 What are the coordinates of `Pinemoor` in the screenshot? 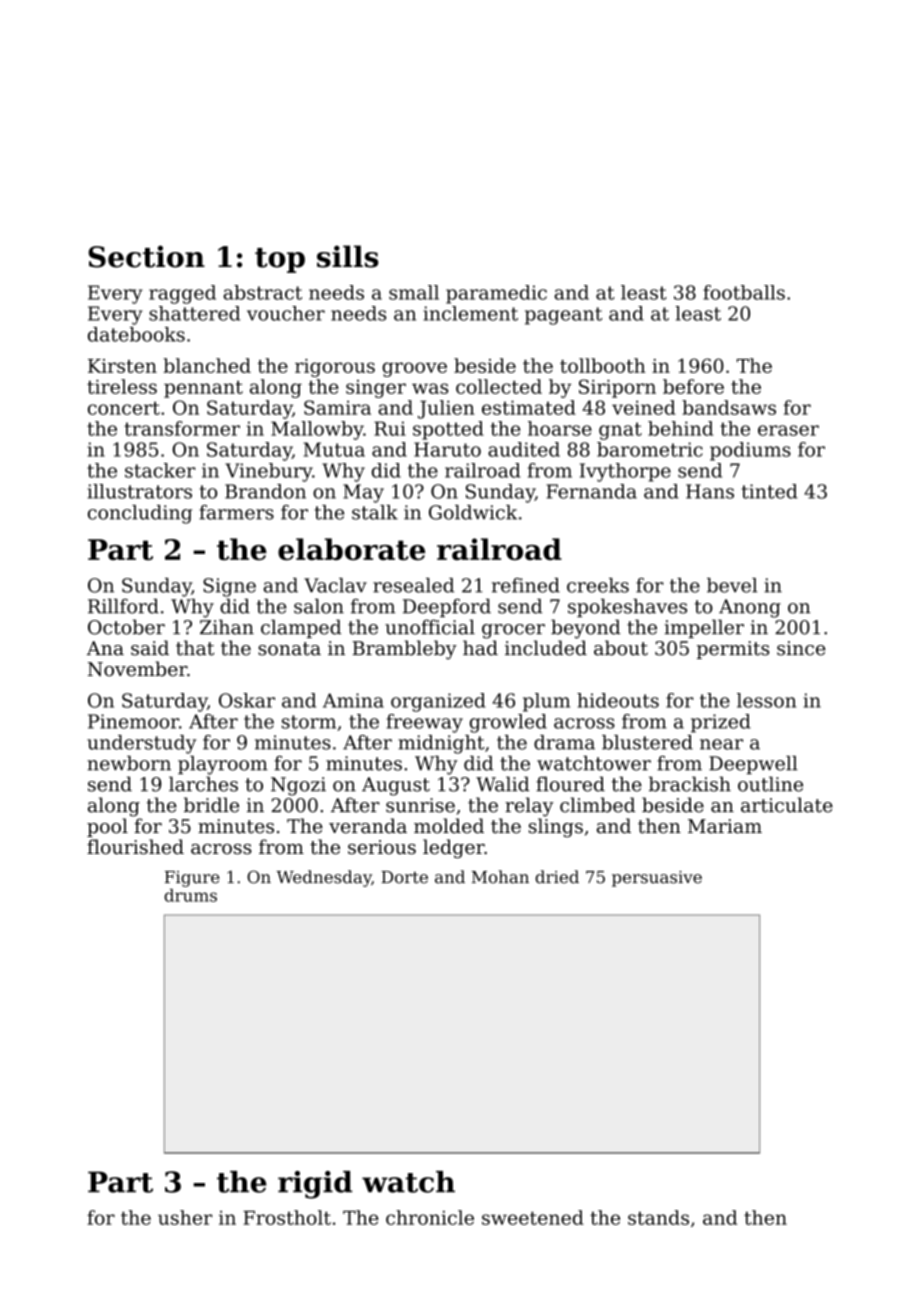 It's located at (133, 721).
